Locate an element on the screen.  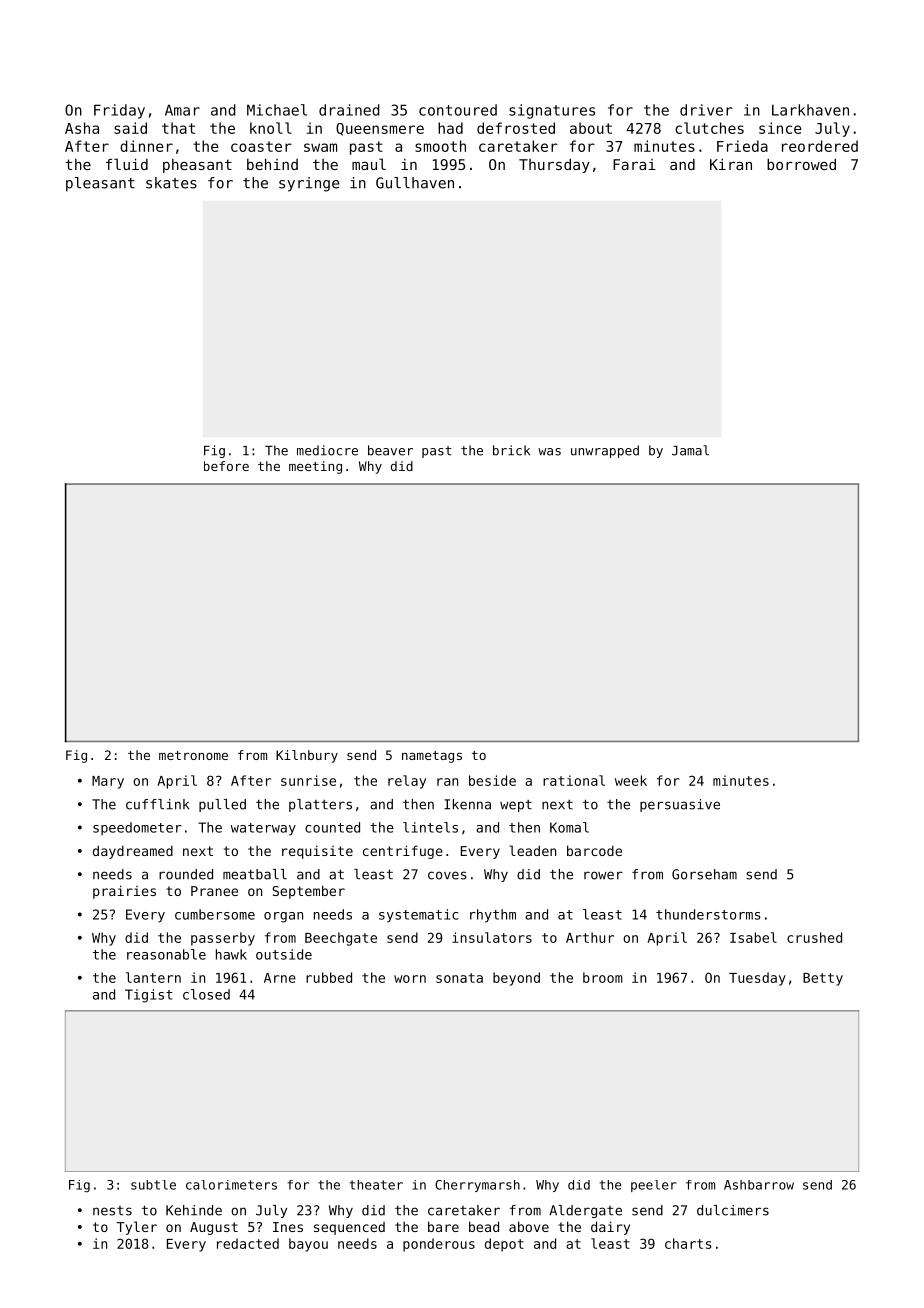
knoll is located at coordinates (271, 128).
